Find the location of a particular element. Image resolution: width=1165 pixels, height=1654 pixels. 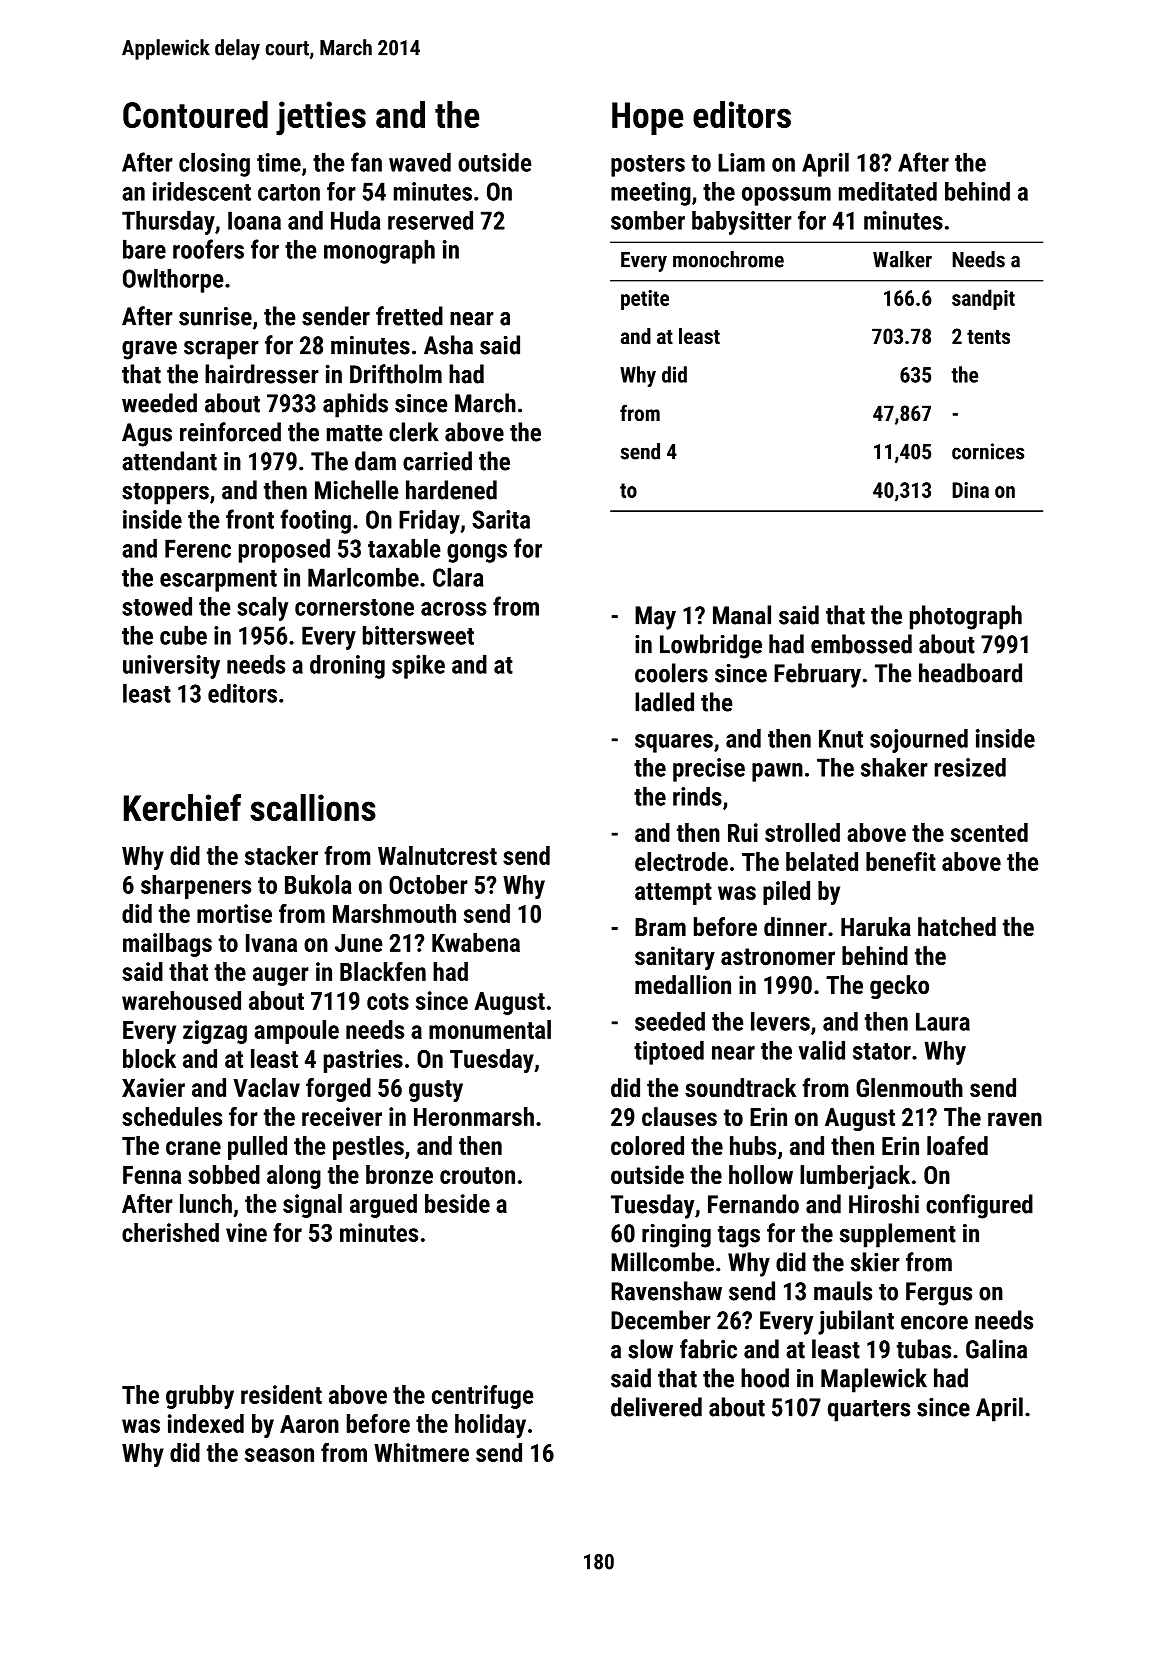

jetties is located at coordinates (321, 118).
